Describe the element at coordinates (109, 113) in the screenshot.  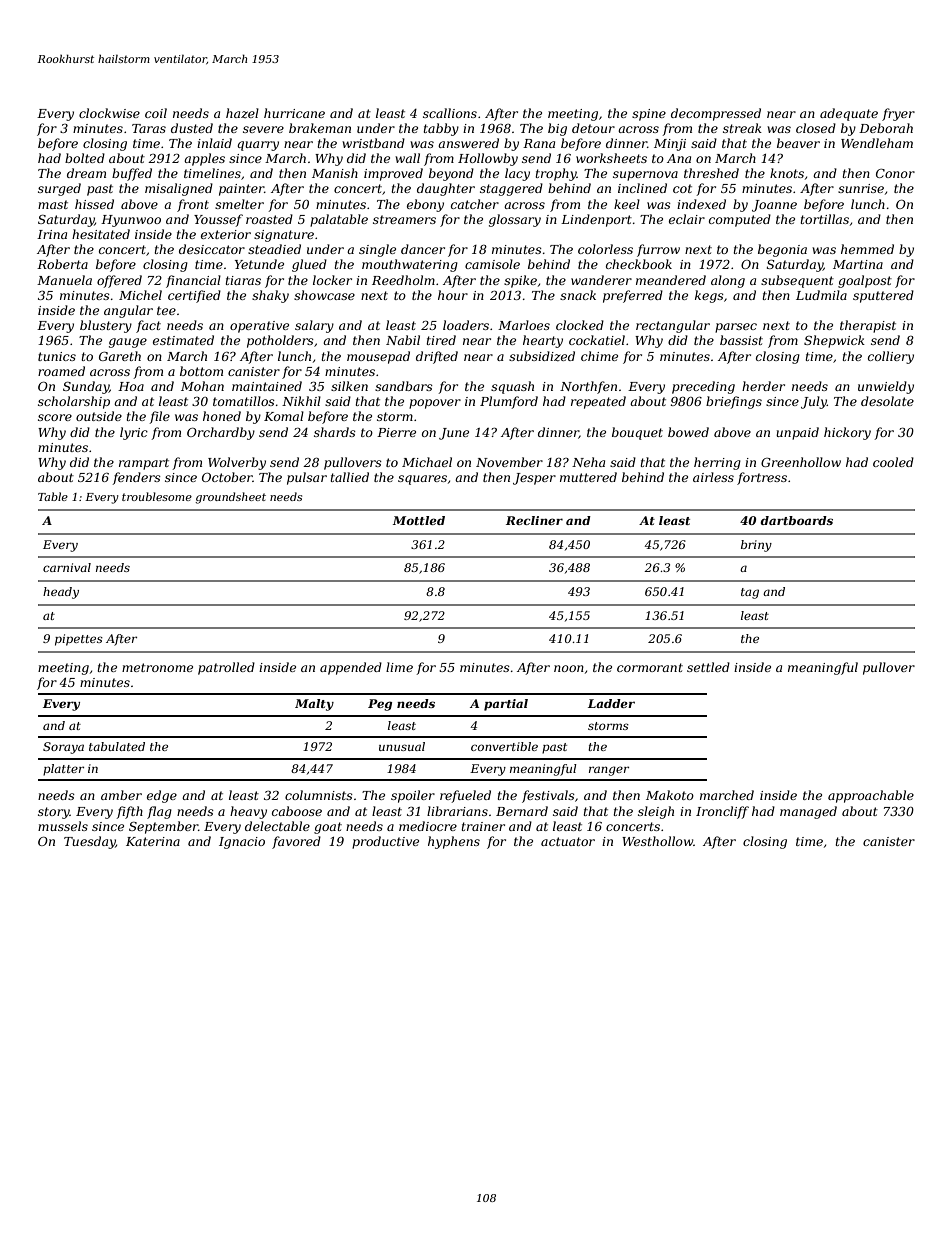
I see `clockwise` at that location.
